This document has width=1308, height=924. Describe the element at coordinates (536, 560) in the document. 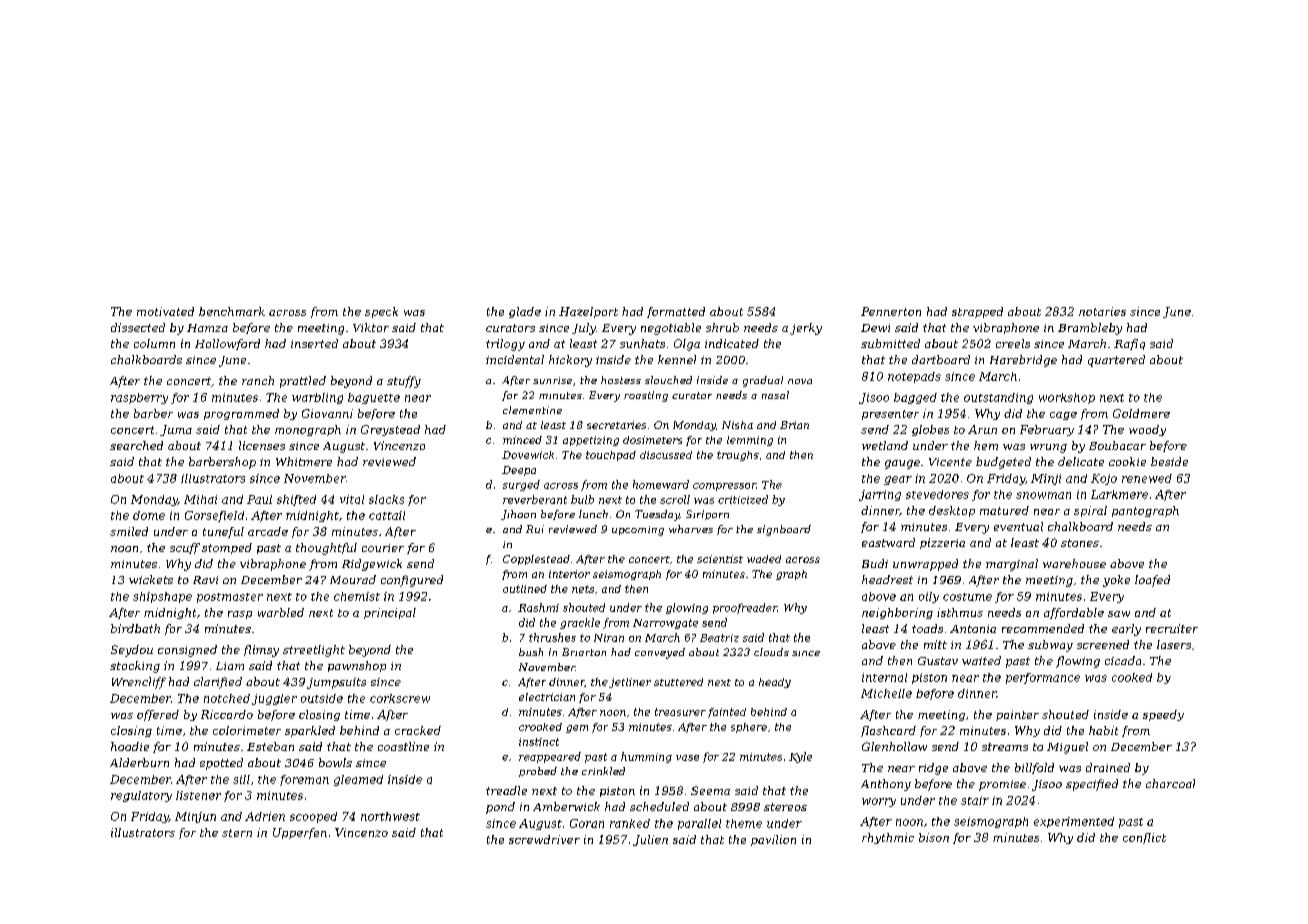

I see `Copplestead` at that location.
